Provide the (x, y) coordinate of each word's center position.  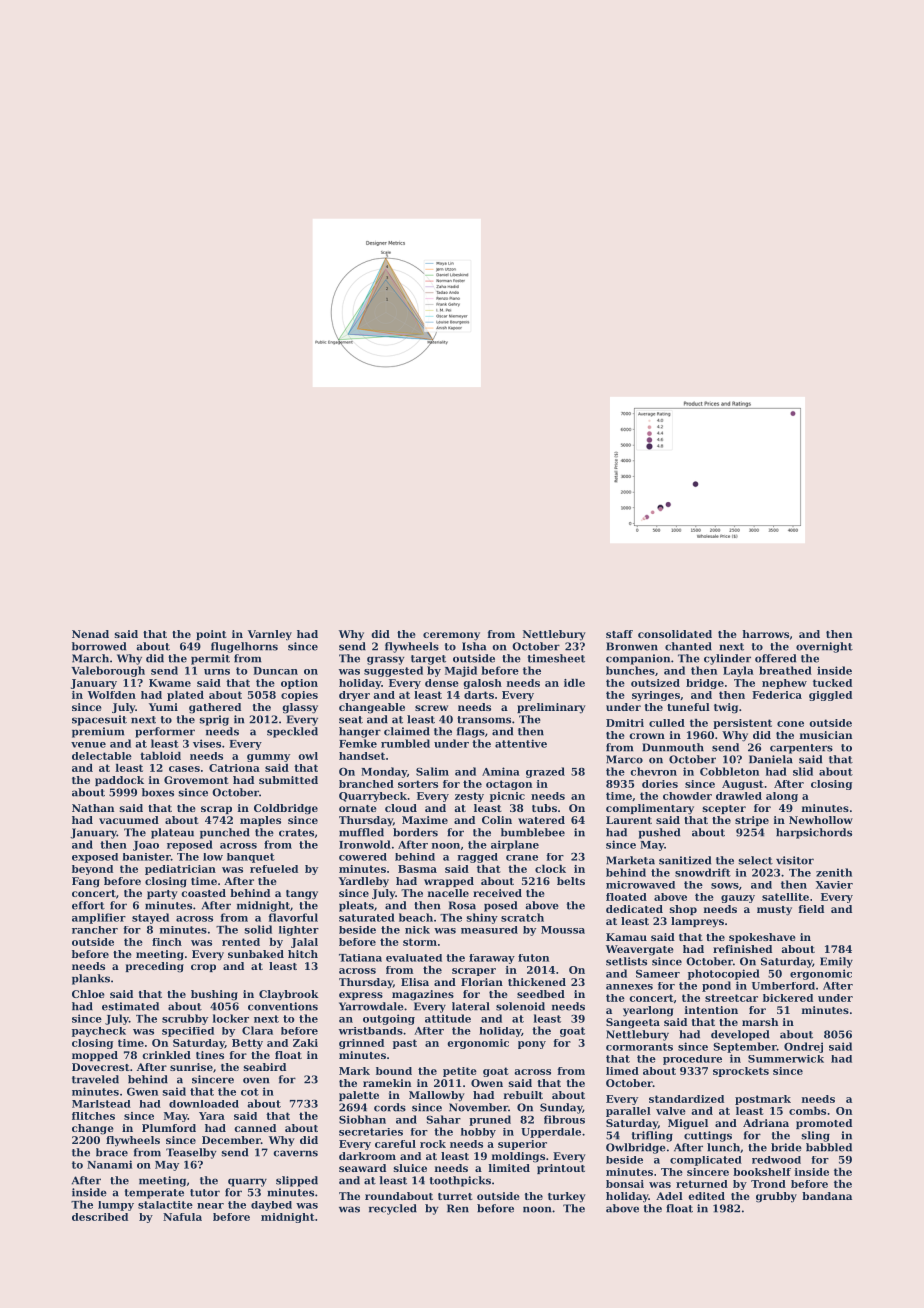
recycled (393, 1209)
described (100, 1217)
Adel (669, 1196)
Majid (461, 671)
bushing (214, 995)
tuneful (688, 707)
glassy (300, 708)
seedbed (541, 994)
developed (740, 1035)
